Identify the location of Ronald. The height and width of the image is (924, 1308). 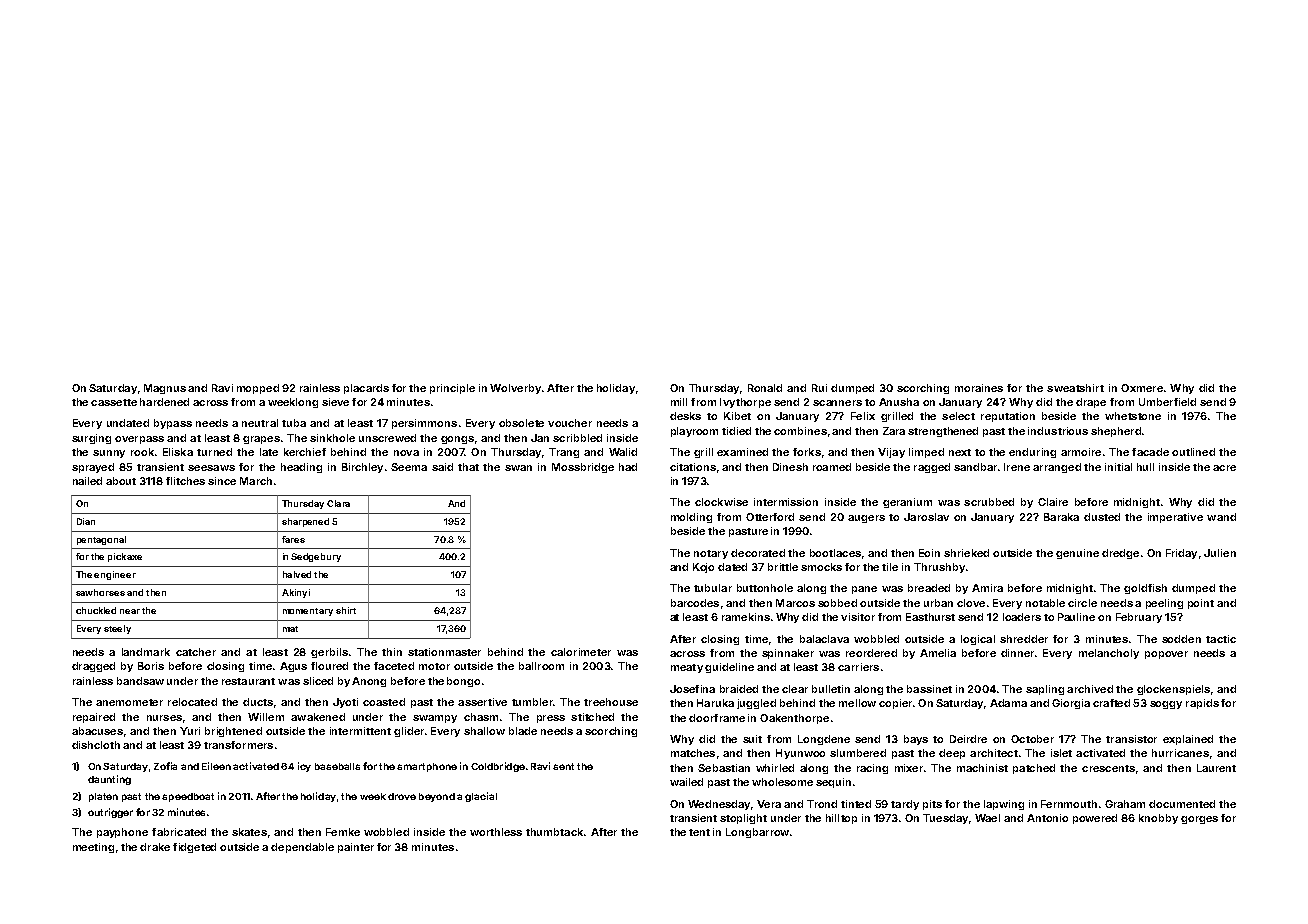
(765, 388).
